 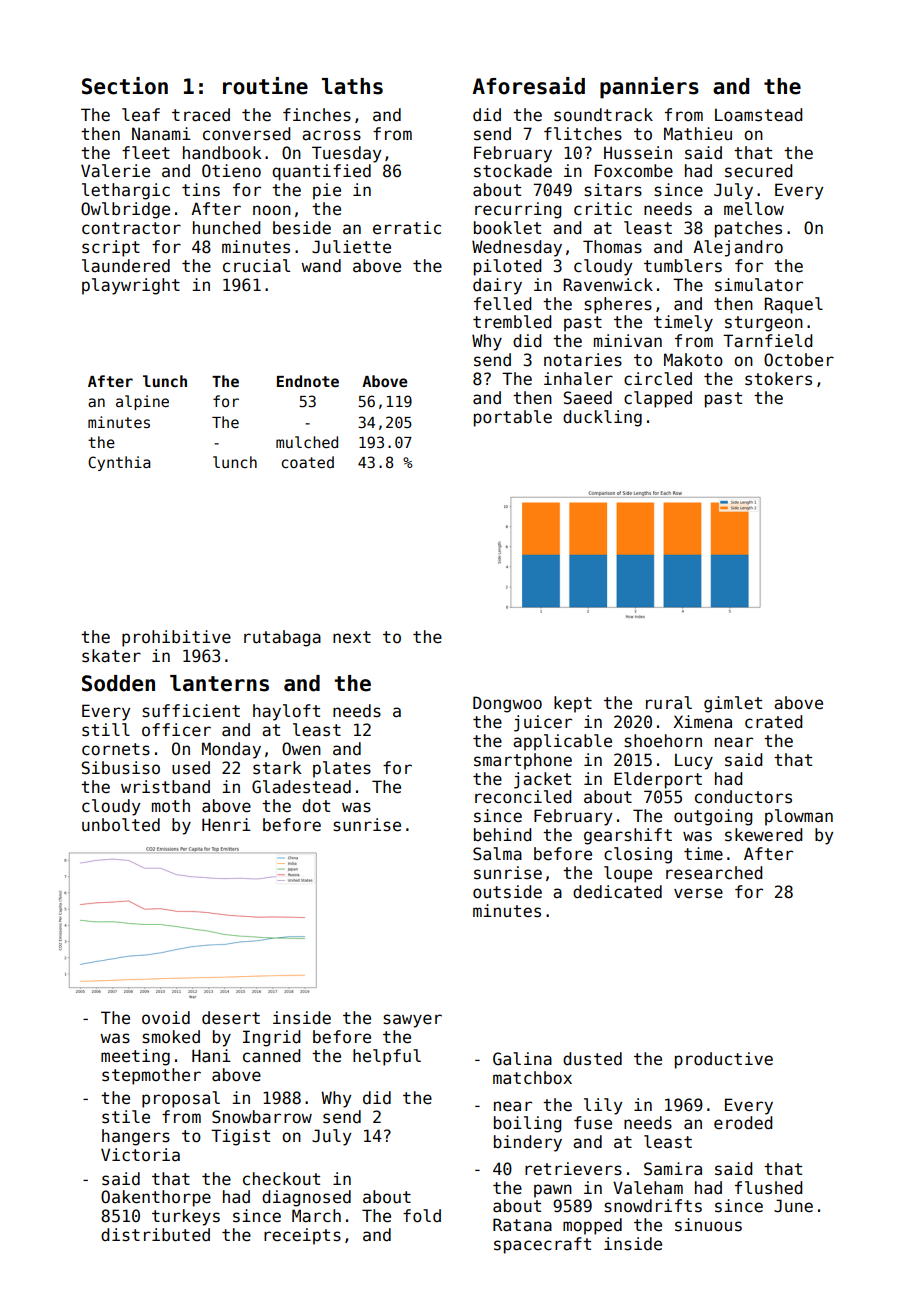 I want to click on Loamstead, so click(x=758, y=115).
